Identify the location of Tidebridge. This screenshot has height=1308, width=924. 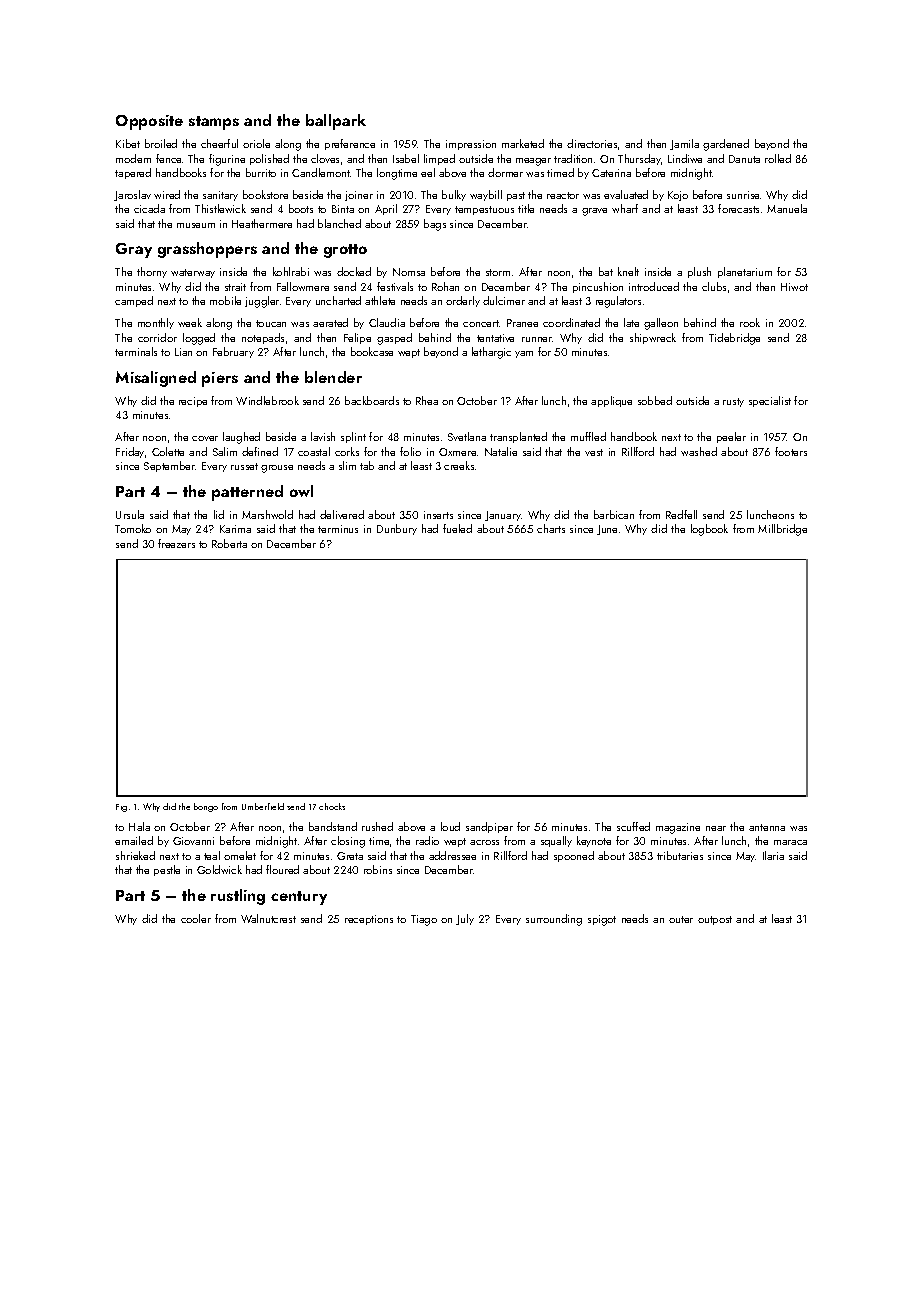
(734, 339).
